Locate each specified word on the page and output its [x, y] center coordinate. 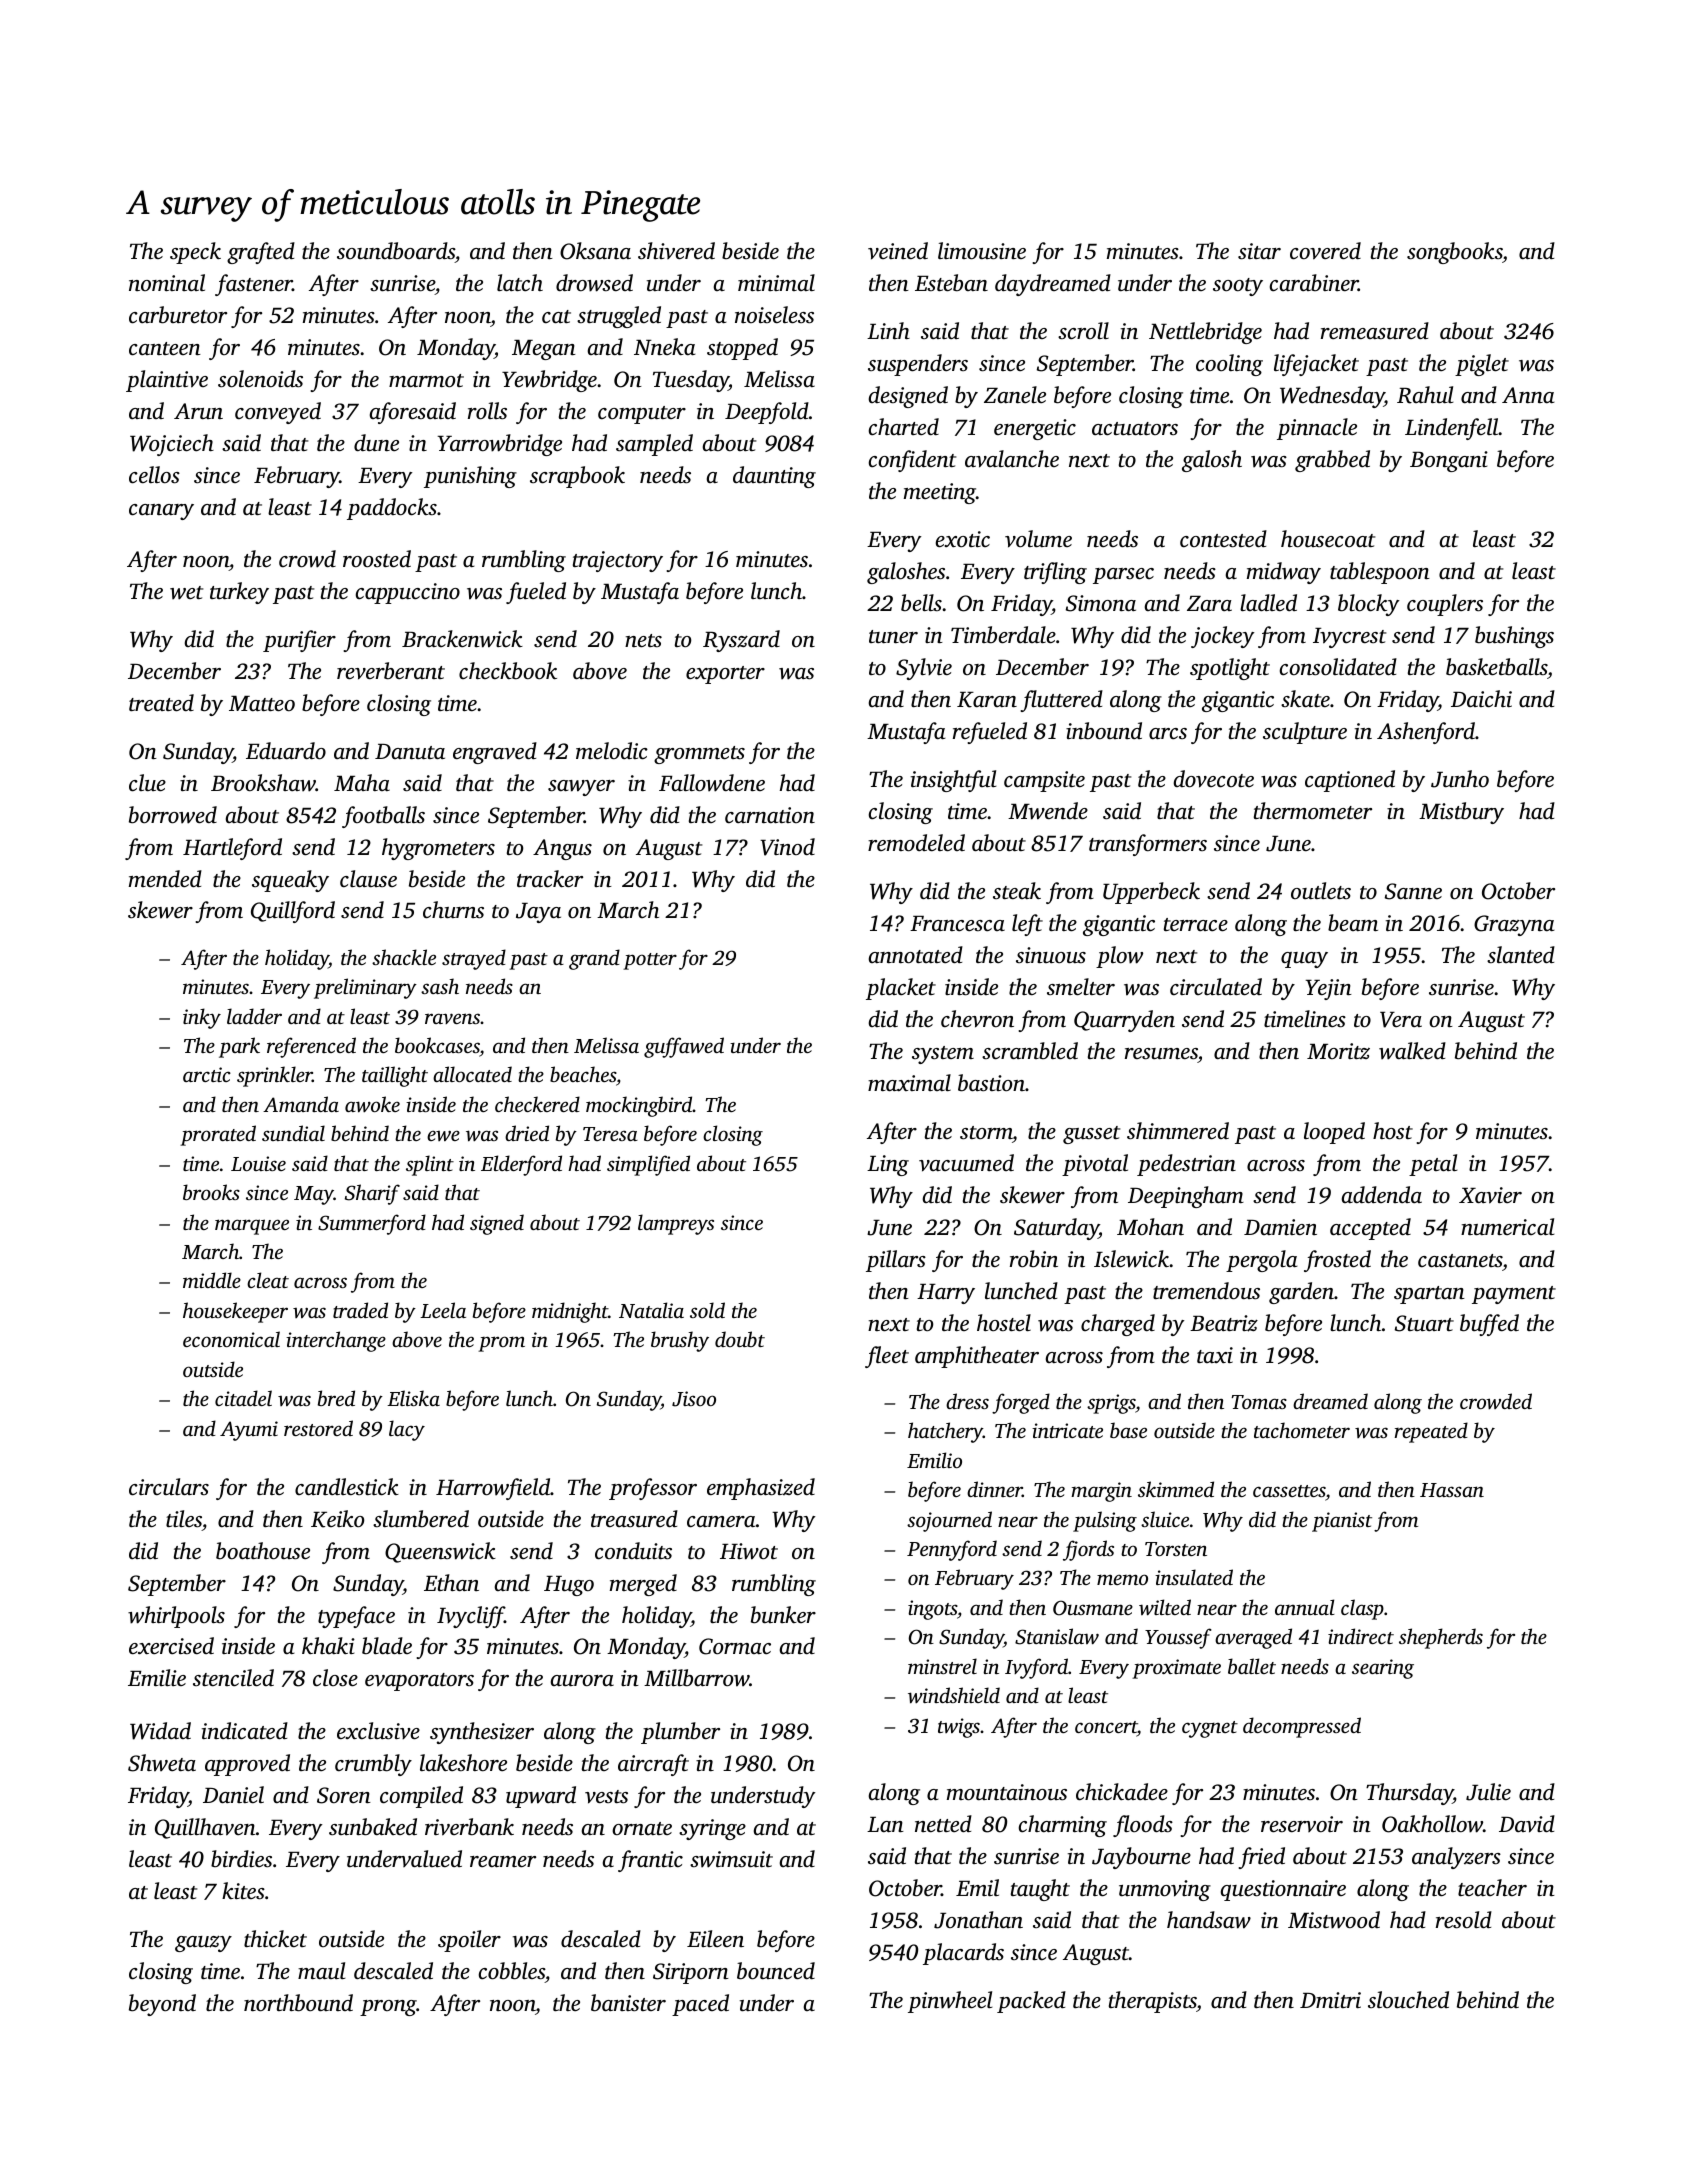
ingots [932, 1610]
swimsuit [731, 1859]
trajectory [618, 561]
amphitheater [977, 1357]
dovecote [1213, 779]
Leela [443, 1310]
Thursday [1409, 1794]
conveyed [278, 413]
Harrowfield [493, 1489]
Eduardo [286, 751]
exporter [725, 675]
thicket [275, 1939]
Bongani [1449, 461]
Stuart [1424, 1323]
